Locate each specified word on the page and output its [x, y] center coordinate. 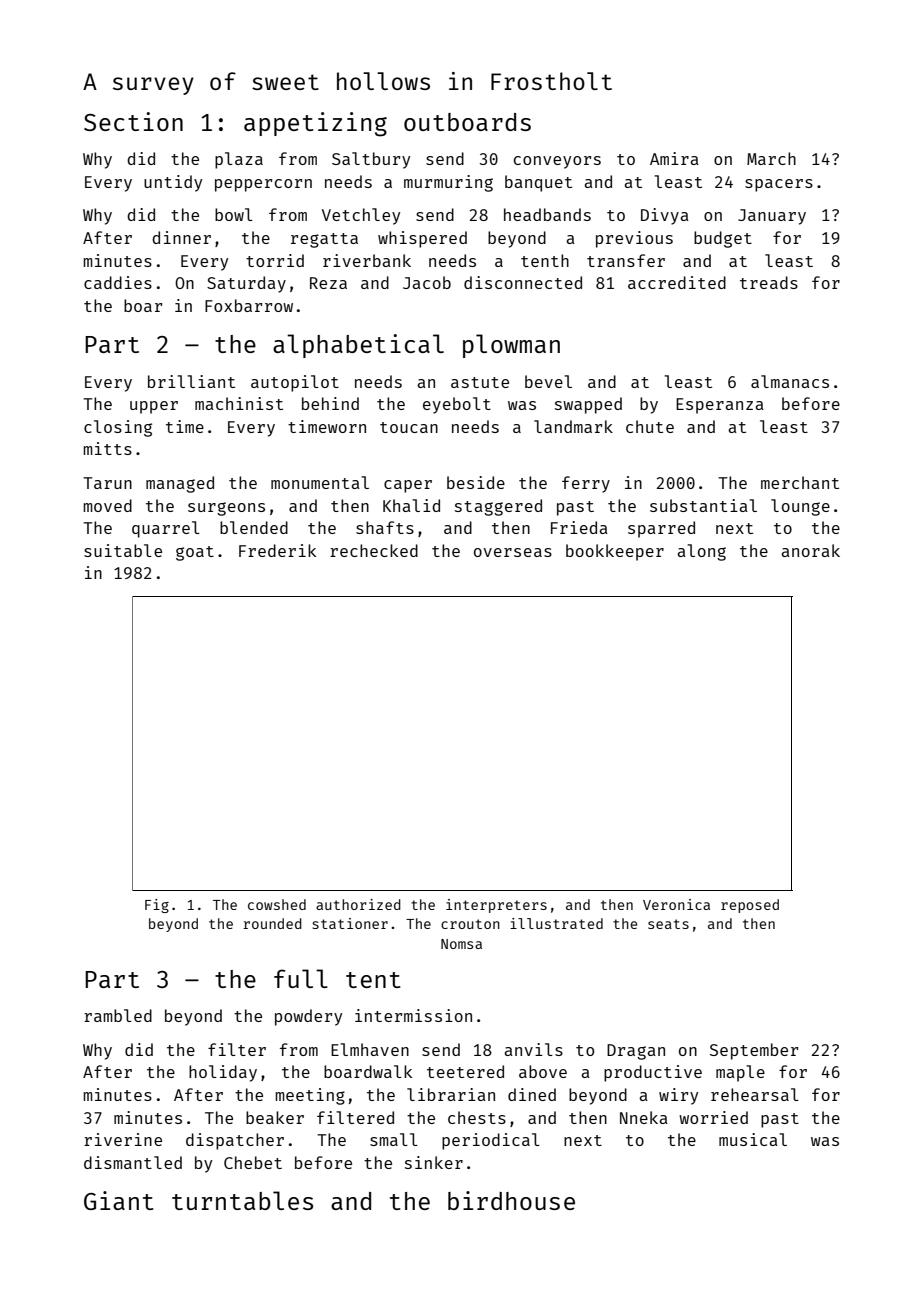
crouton [470, 924]
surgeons [226, 509]
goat [195, 553]
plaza [239, 160]
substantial [703, 505]
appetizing [315, 124]
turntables [242, 1200]
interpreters [496, 906]
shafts [385, 527]
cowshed [277, 904]
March [771, 158]
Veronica [676, 904]
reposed [750, 906]
